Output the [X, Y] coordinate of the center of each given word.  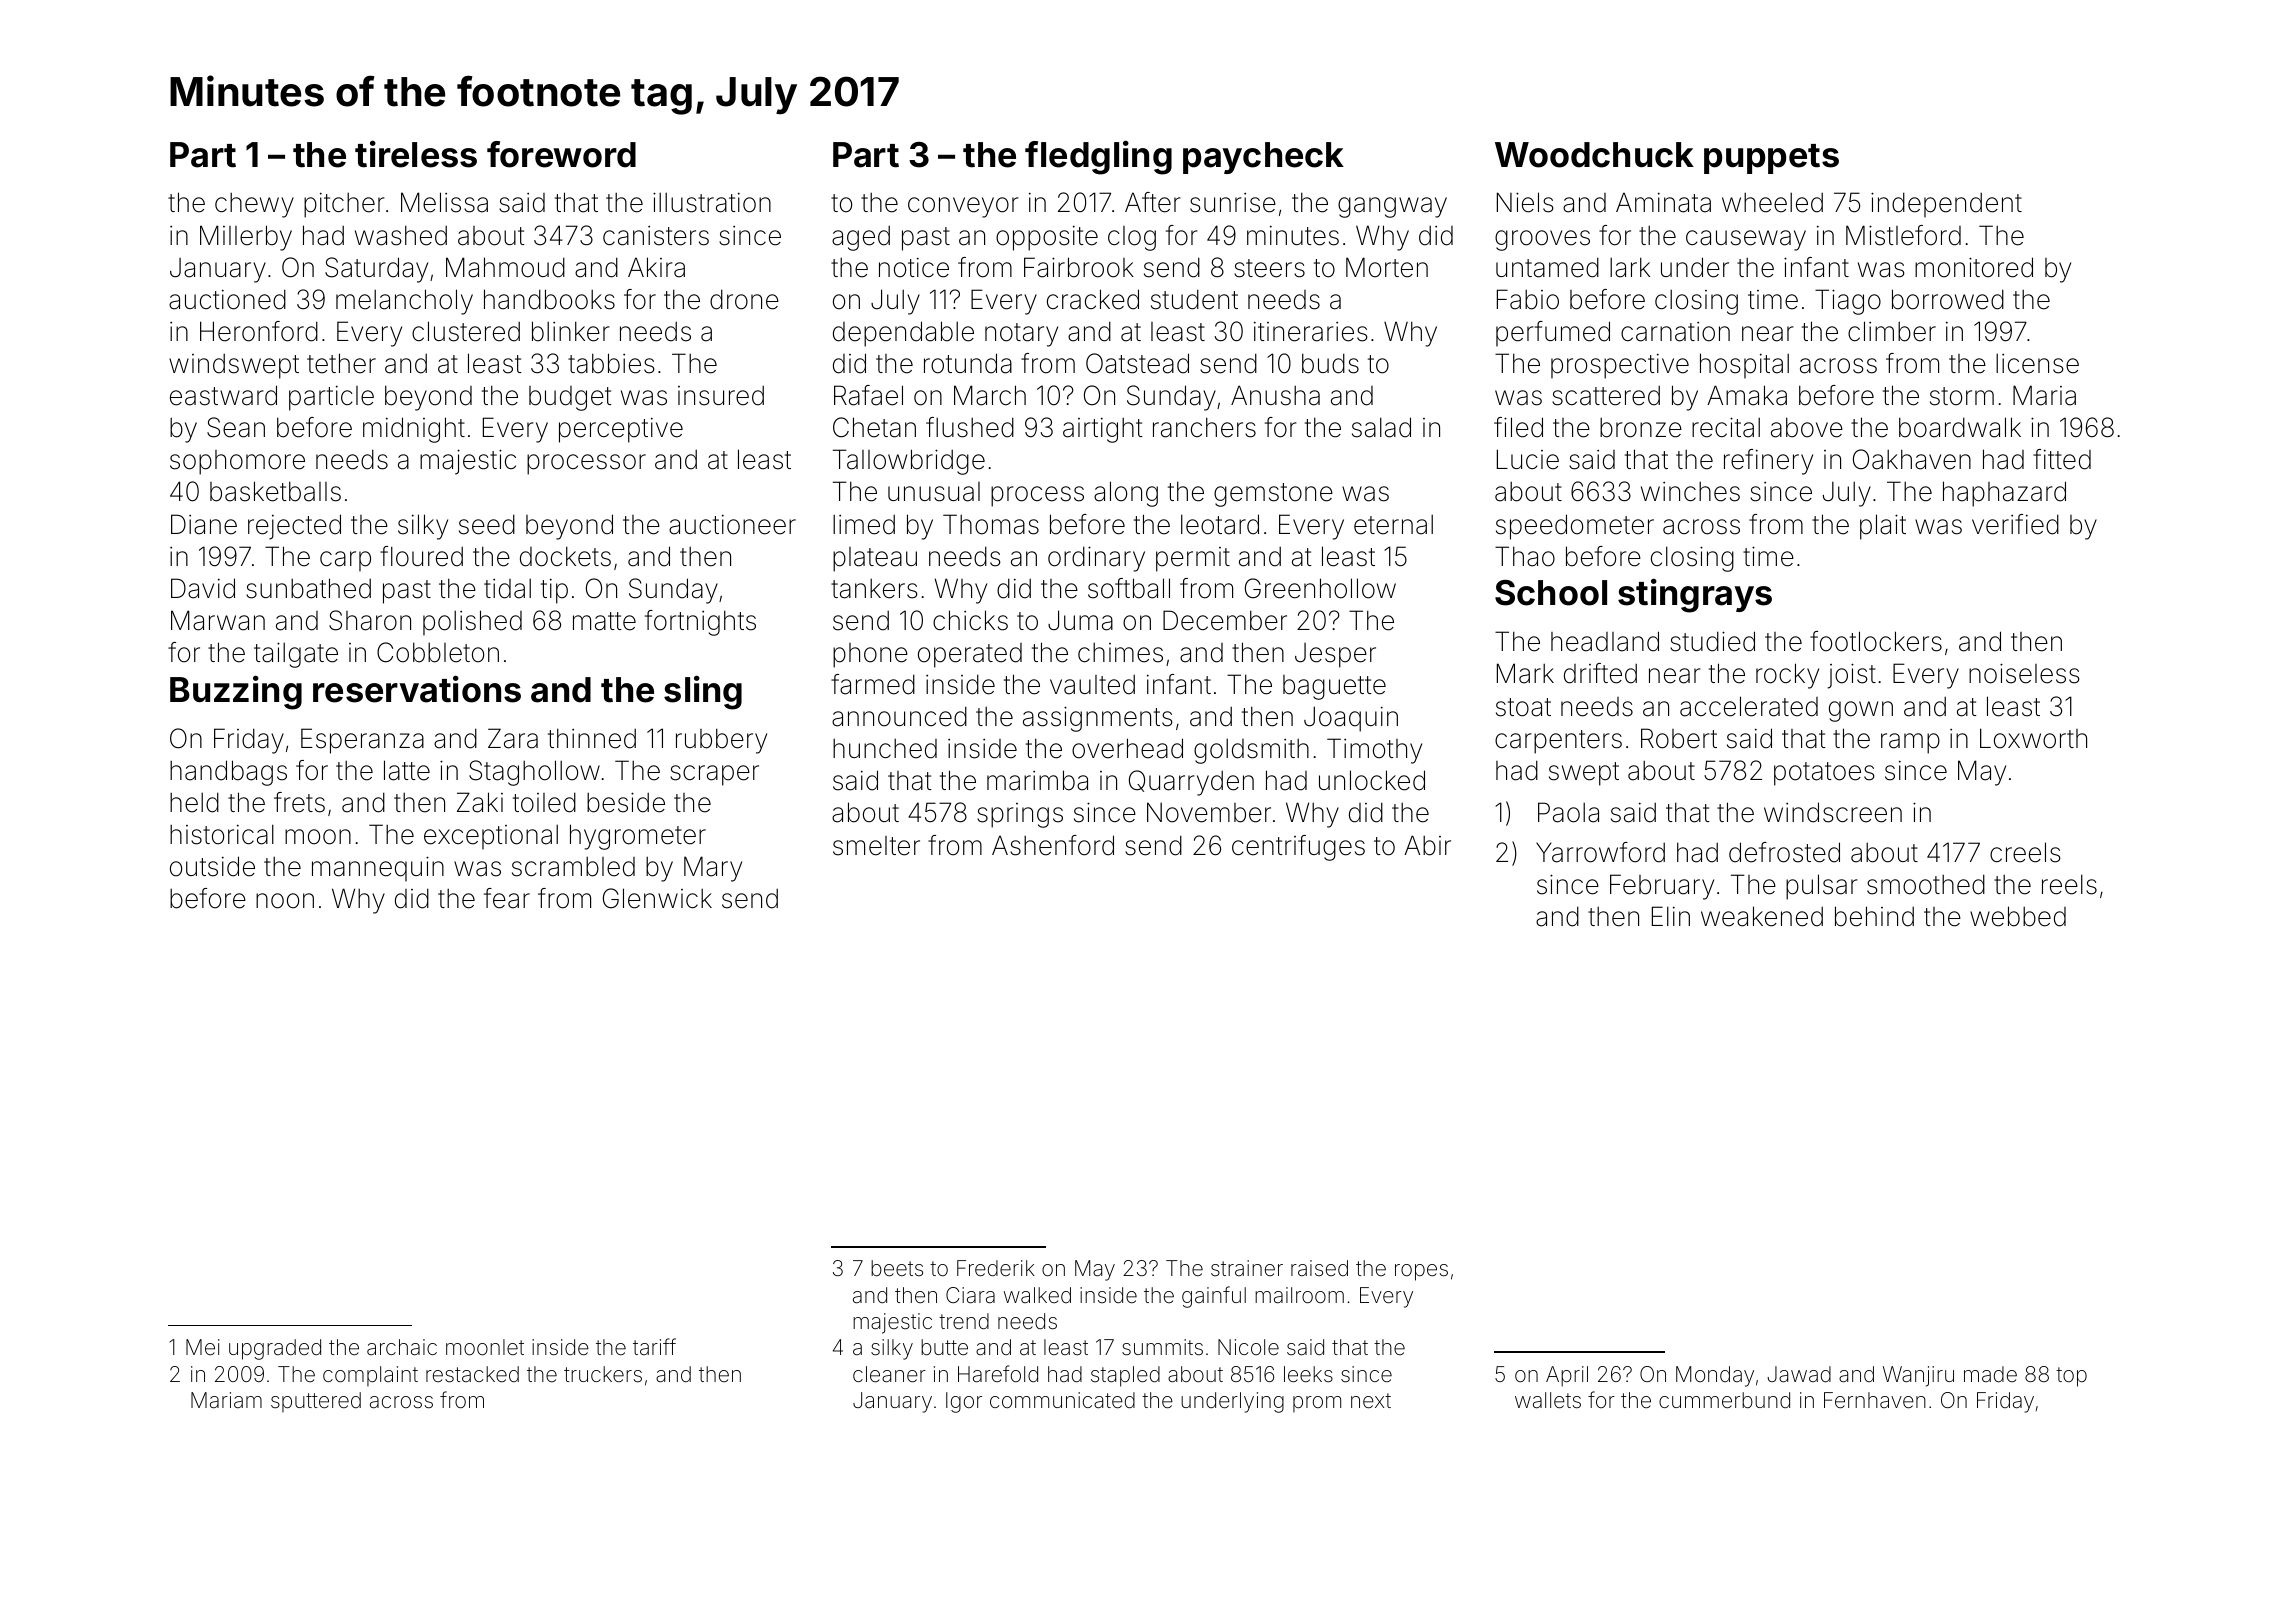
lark [1630, 267]
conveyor [963, 207]
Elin [1671, 916]
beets [897, 1268]
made [1990, 1374]
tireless [416, 154]
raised [1319, 1268]
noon [285, 901]
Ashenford [1053, 845]
